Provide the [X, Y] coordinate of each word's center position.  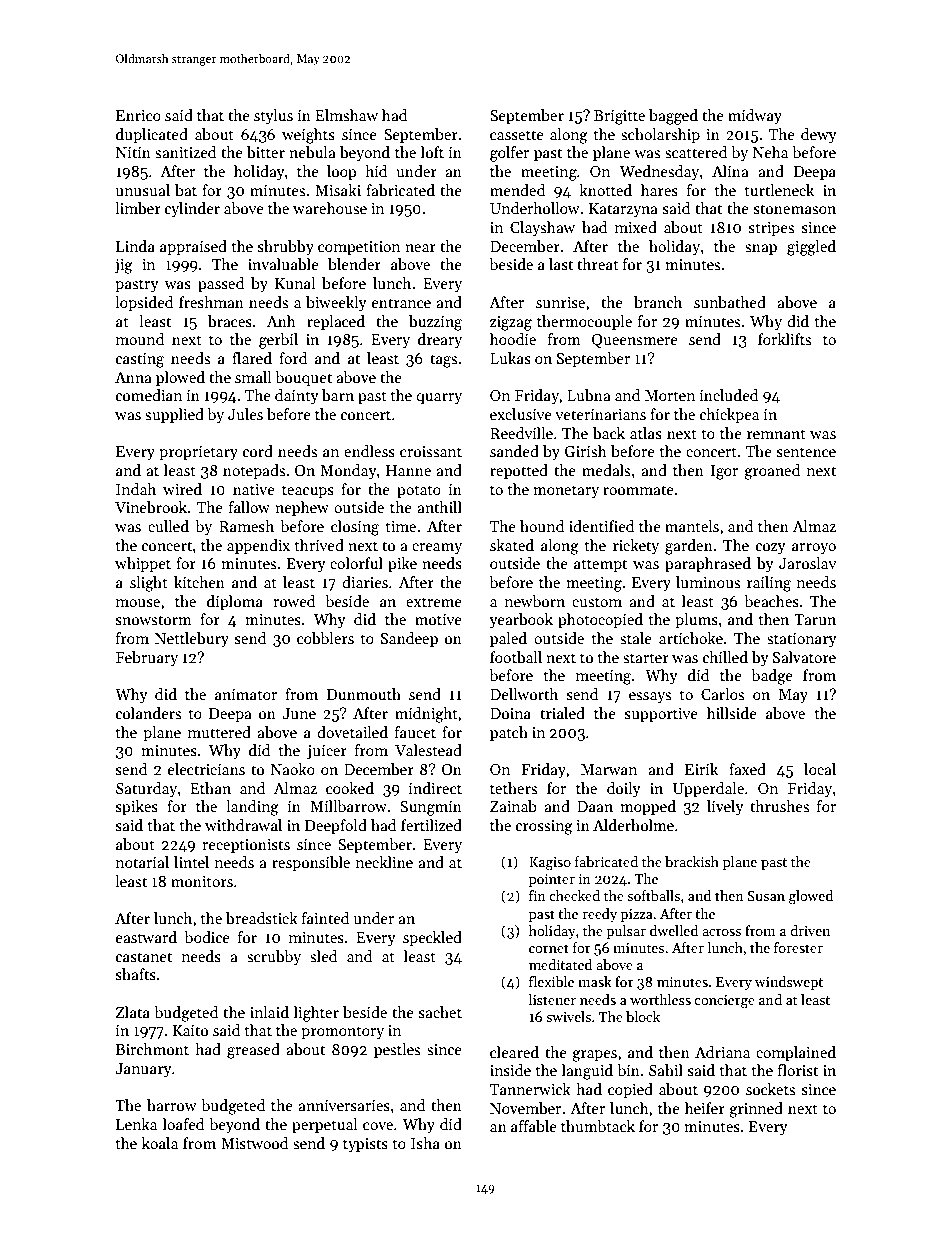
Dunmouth [364, 694]
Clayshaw [542, 228]
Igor [724, 472]
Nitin [133, 152]
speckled [432, 938]
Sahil [666, 1070]
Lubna [589, 395]
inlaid [269, 1012]
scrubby [274, 957]
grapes [594, 1056]
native [254, 489]
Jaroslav [808, 563]
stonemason [795, 209]
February [147, 658]
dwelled [674, 930]
